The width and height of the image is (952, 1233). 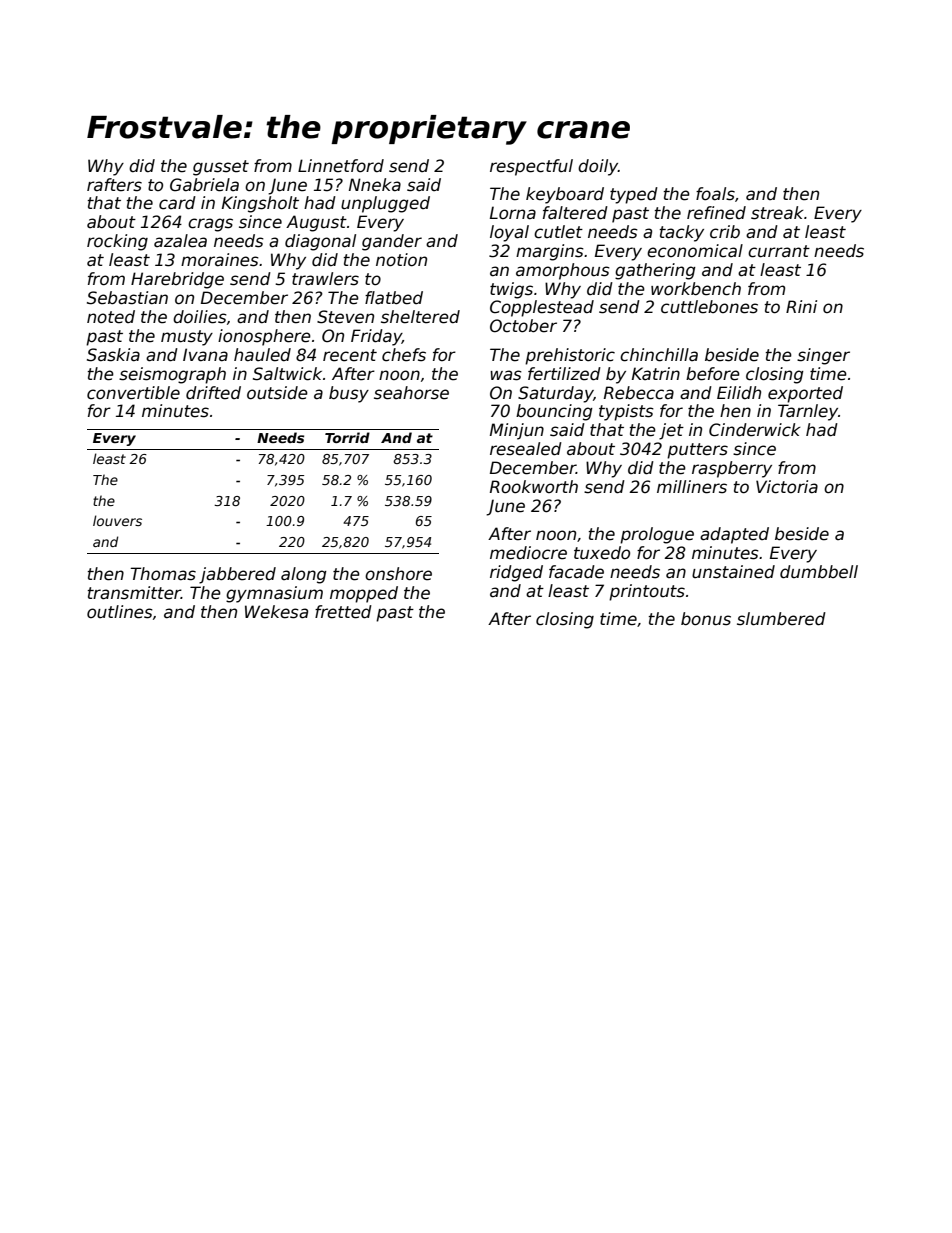 I want to click on slumbered, so click(x=781, y=619).
